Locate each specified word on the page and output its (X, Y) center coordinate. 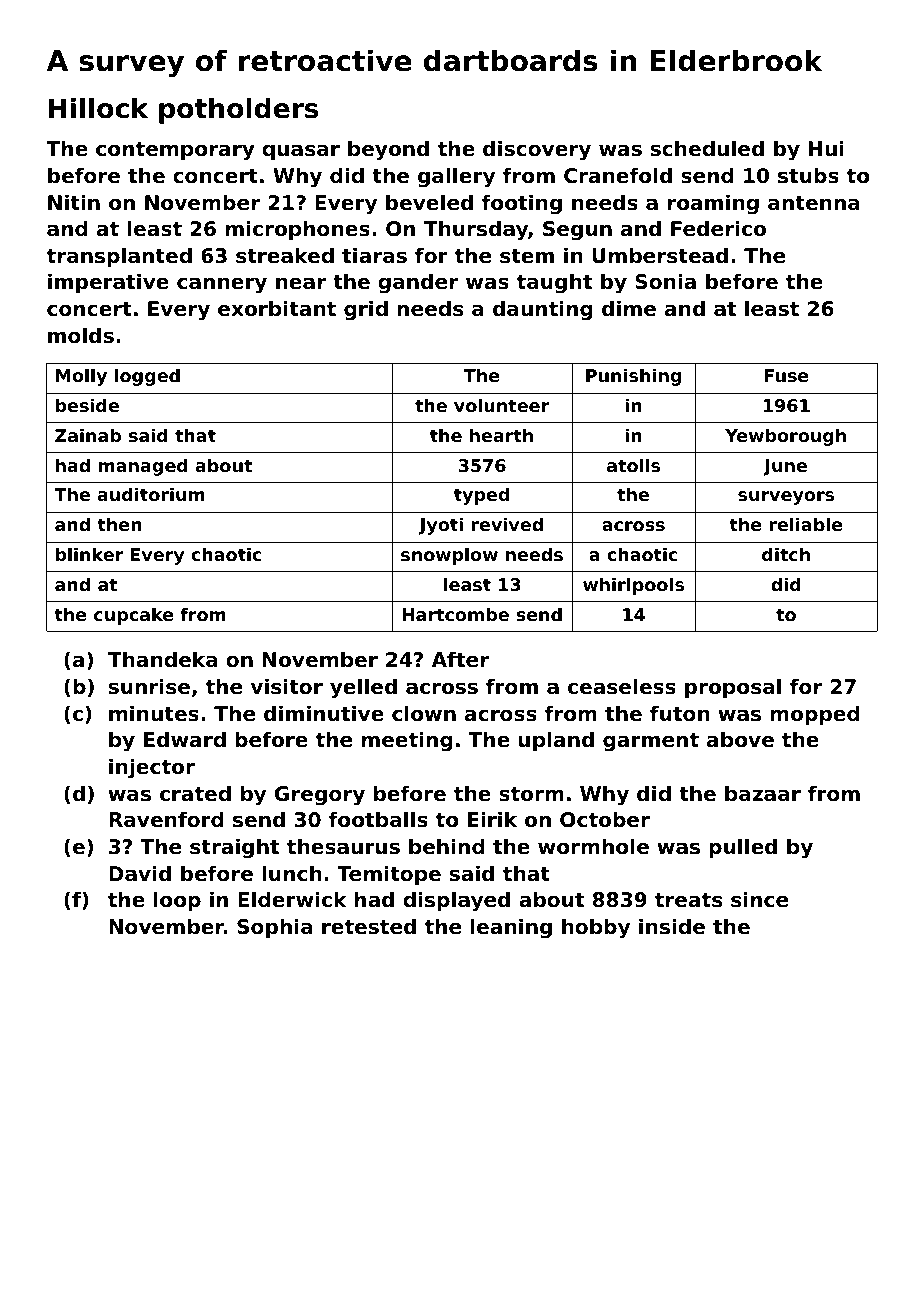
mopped (815, 715)
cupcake (134, 616)
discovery (537, 150)
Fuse (787, 375)
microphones (298, 230)
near (301, 283)
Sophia (275, 928)
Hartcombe (455, 614)
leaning (511, 928)
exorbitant (277, 308)
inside (672, 926)
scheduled (707, 148)
